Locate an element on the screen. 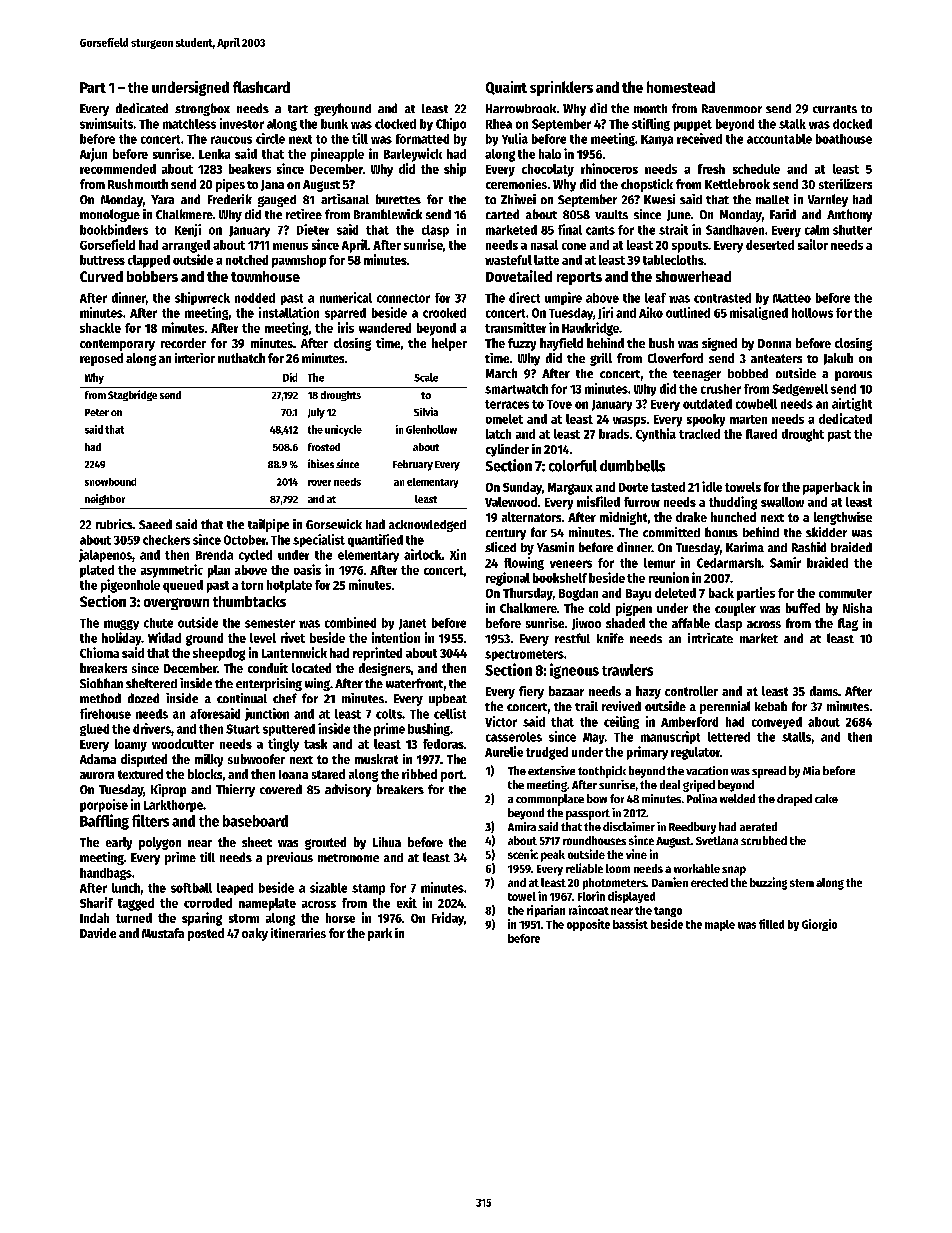 The height and width of the screenshot is (1233, 952). Quaint is located at coordinates (506, 88).
